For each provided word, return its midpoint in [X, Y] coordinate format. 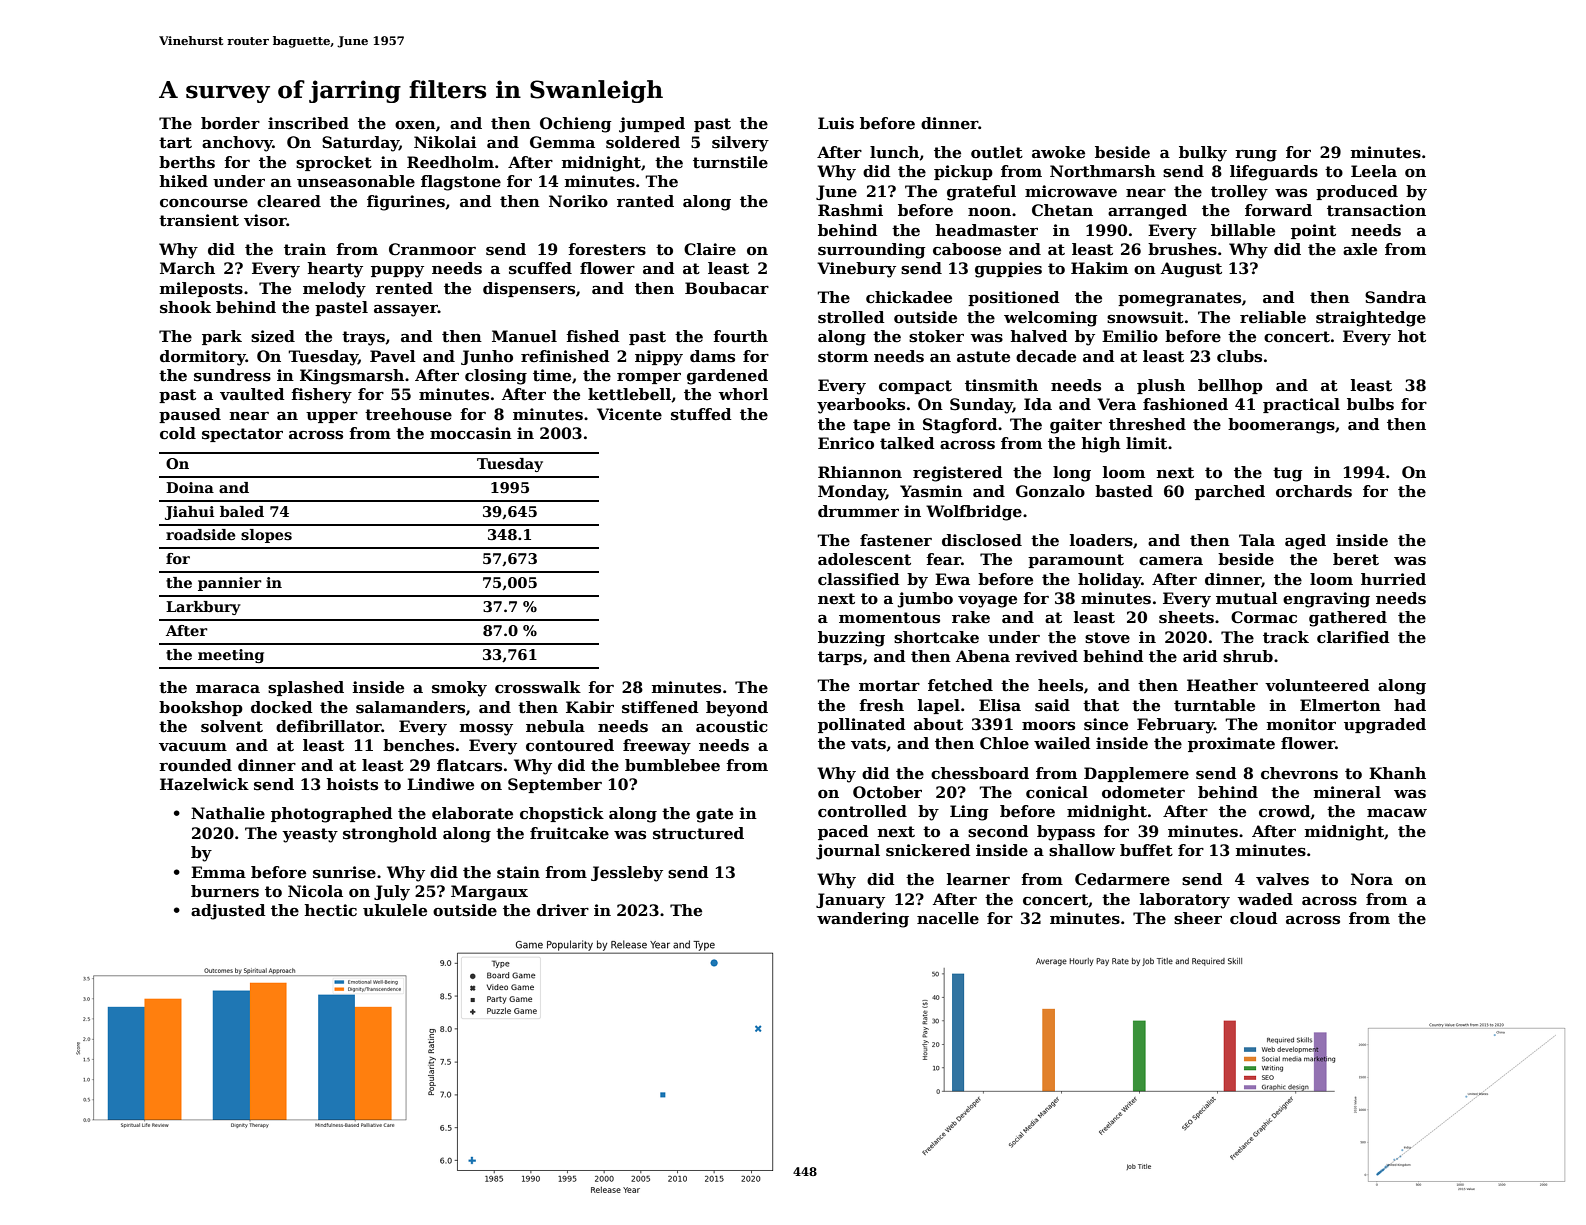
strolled [851, 317]
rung [1256, 156]
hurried [1393, 579]
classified [858, 579]
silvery [740, 144]
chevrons [1299, 773]
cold [178, 433]
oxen [415, 125]
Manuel [524, 336]
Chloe [1004, 743]
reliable [1273, 317]
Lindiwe [440, 784]
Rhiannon [860, 472]
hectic [331, 910]
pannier [230, 584]
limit [1146, 443]
